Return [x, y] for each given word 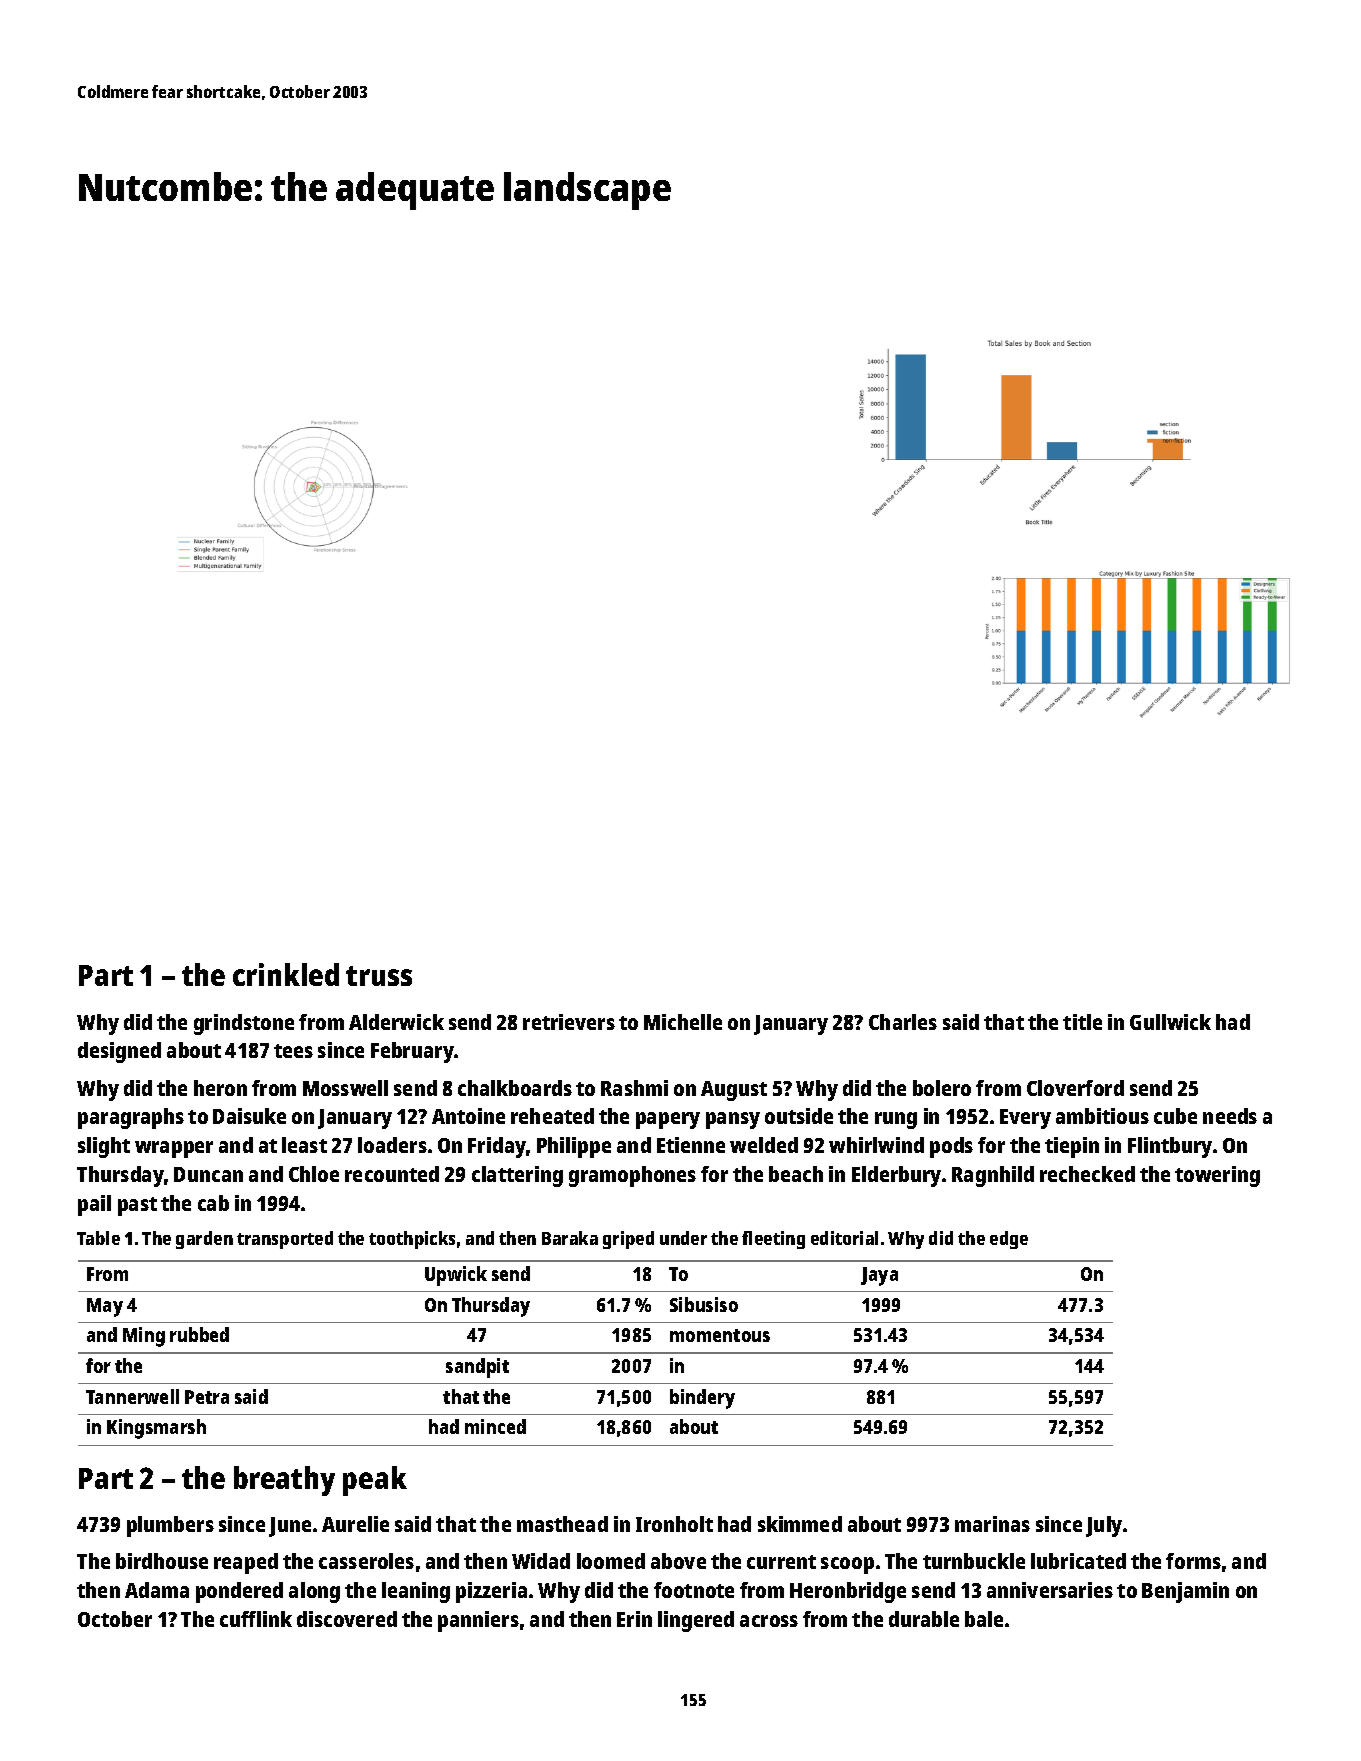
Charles [903, 1022]
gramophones [632, 1176]
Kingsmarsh [156, 1429]
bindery [702, 1399]
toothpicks [412, 1240]
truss [379, 976]
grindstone [244, 1024]
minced [495, 1426]
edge [1009, 1240]
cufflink [256, 1619]
